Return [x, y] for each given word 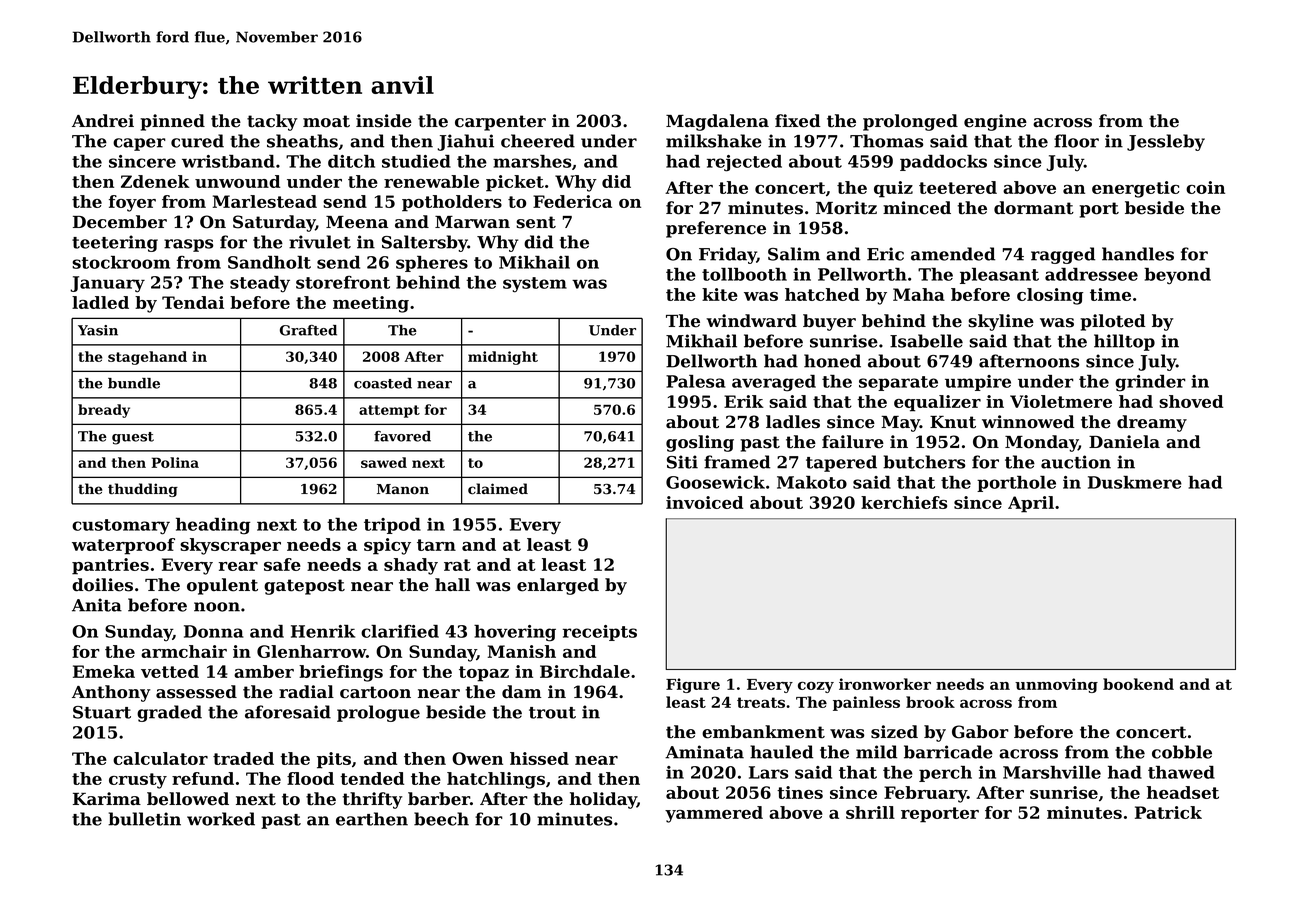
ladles [793, 422]
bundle [134, 383]
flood [310, 778]
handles [1138, 254]
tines [800, 792]
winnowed [1028, 422]
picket [515, 183]
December [120, 222]
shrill [870, 812]
